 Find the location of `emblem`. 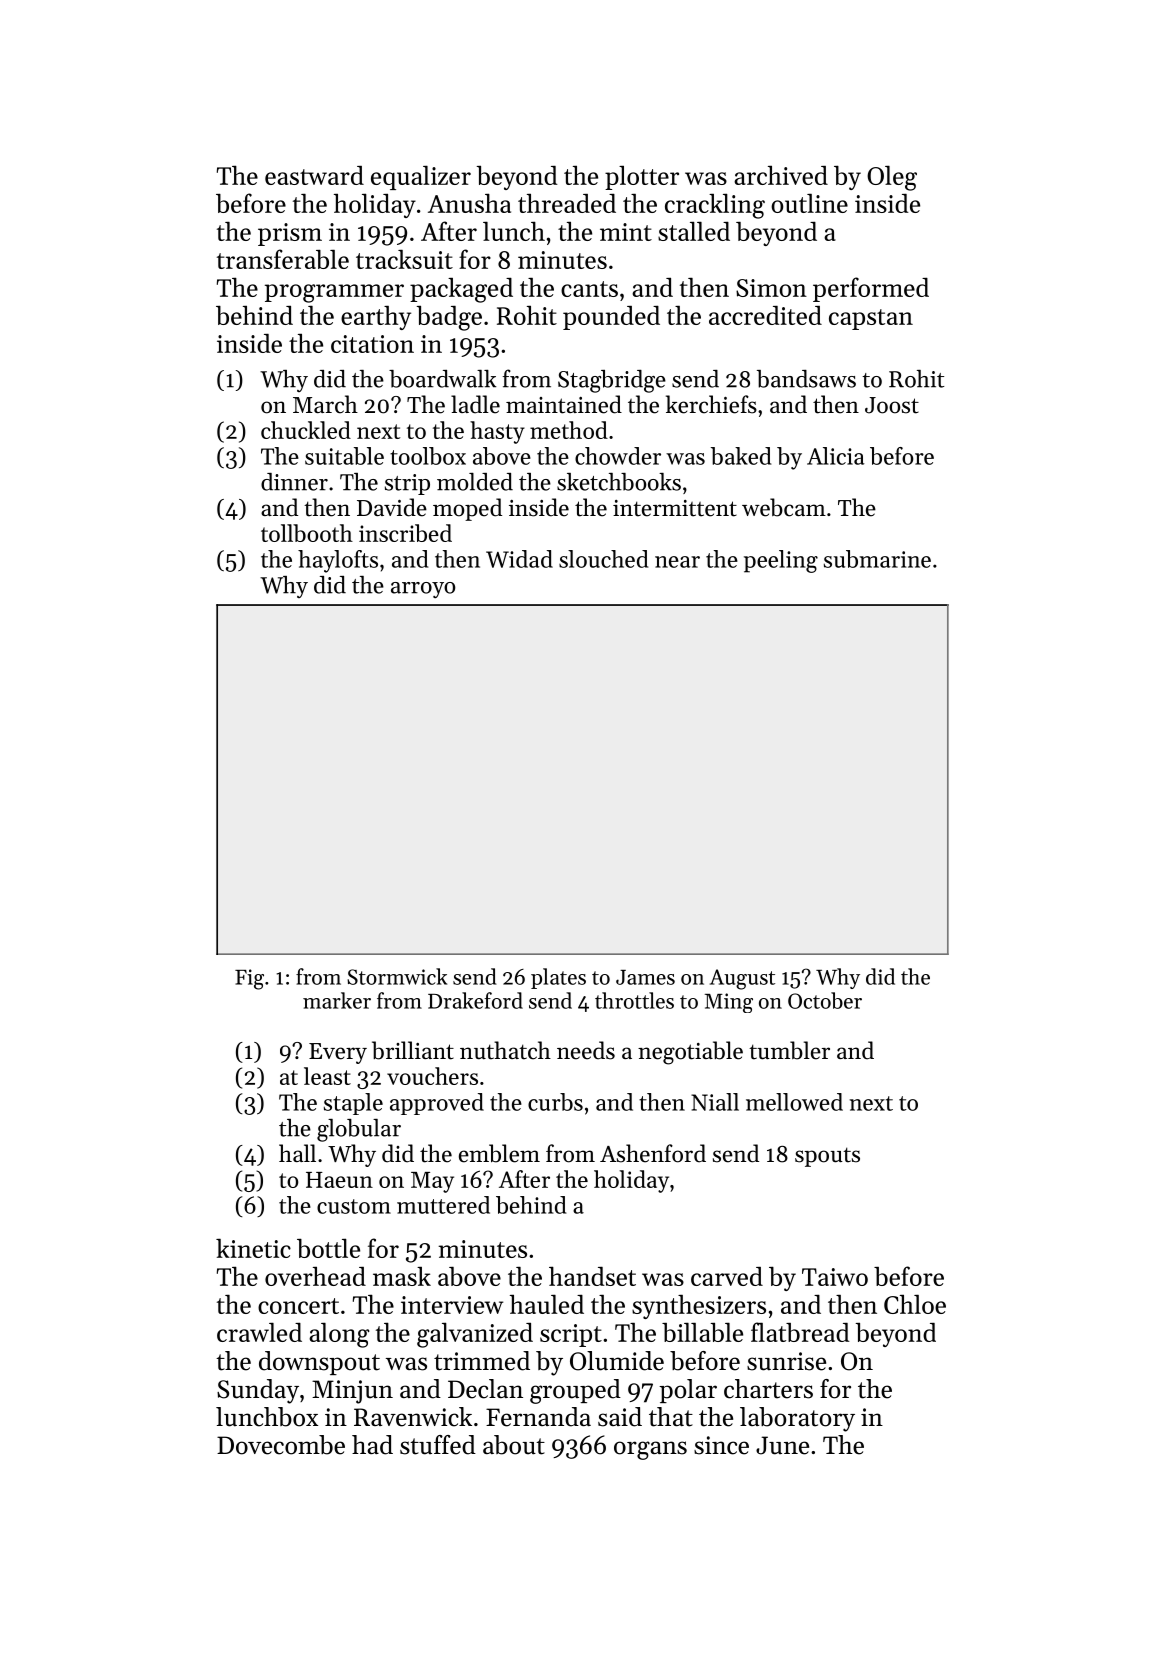

emblem is located at coordinates (499, 1153).
